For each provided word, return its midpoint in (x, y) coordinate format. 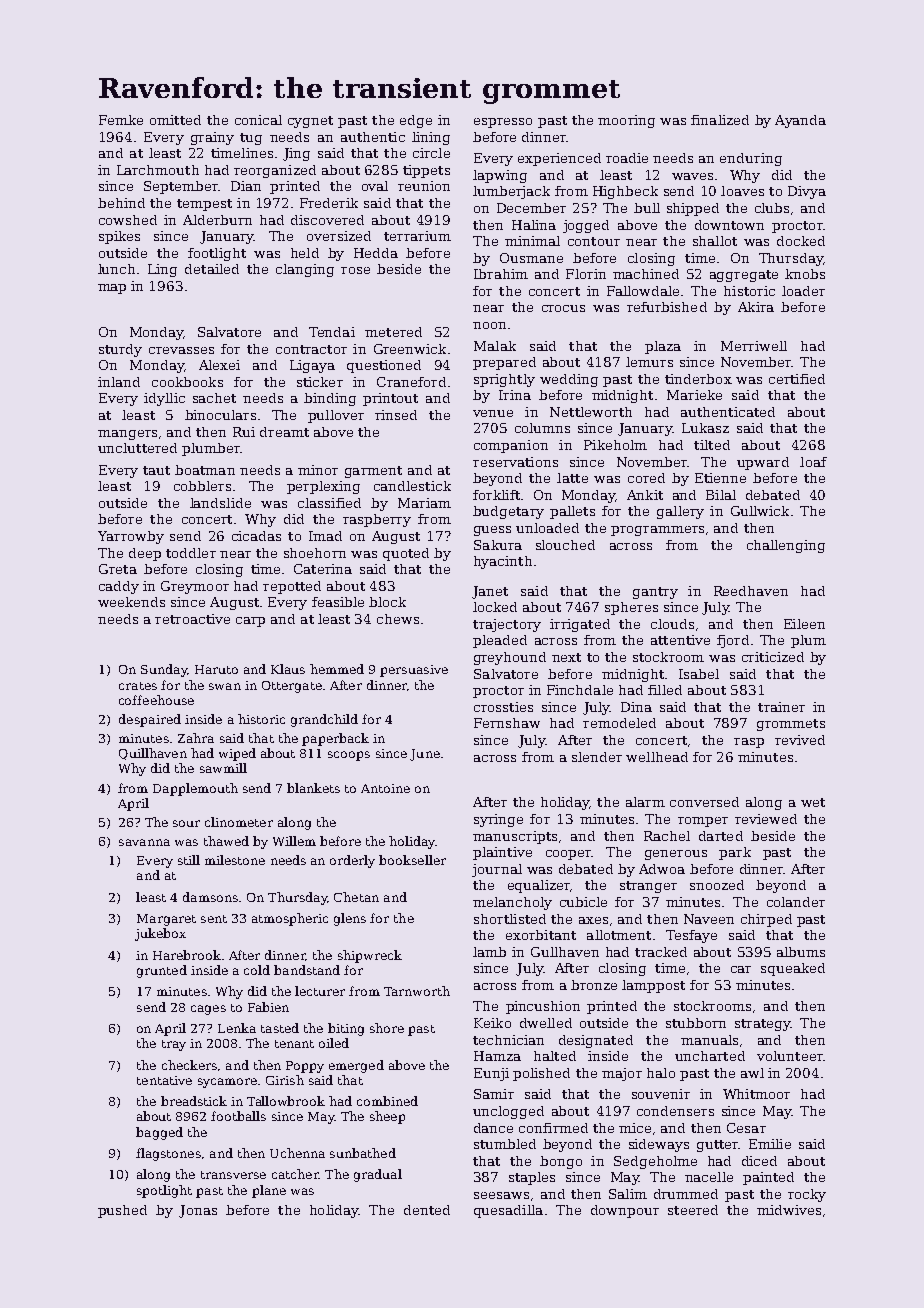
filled (665, 690)
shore (387, 1028)
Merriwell (754, 346)
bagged (159, 1133)
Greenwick (410, 349)
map (112, 289)
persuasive (414, 671)
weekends (131, 602)
